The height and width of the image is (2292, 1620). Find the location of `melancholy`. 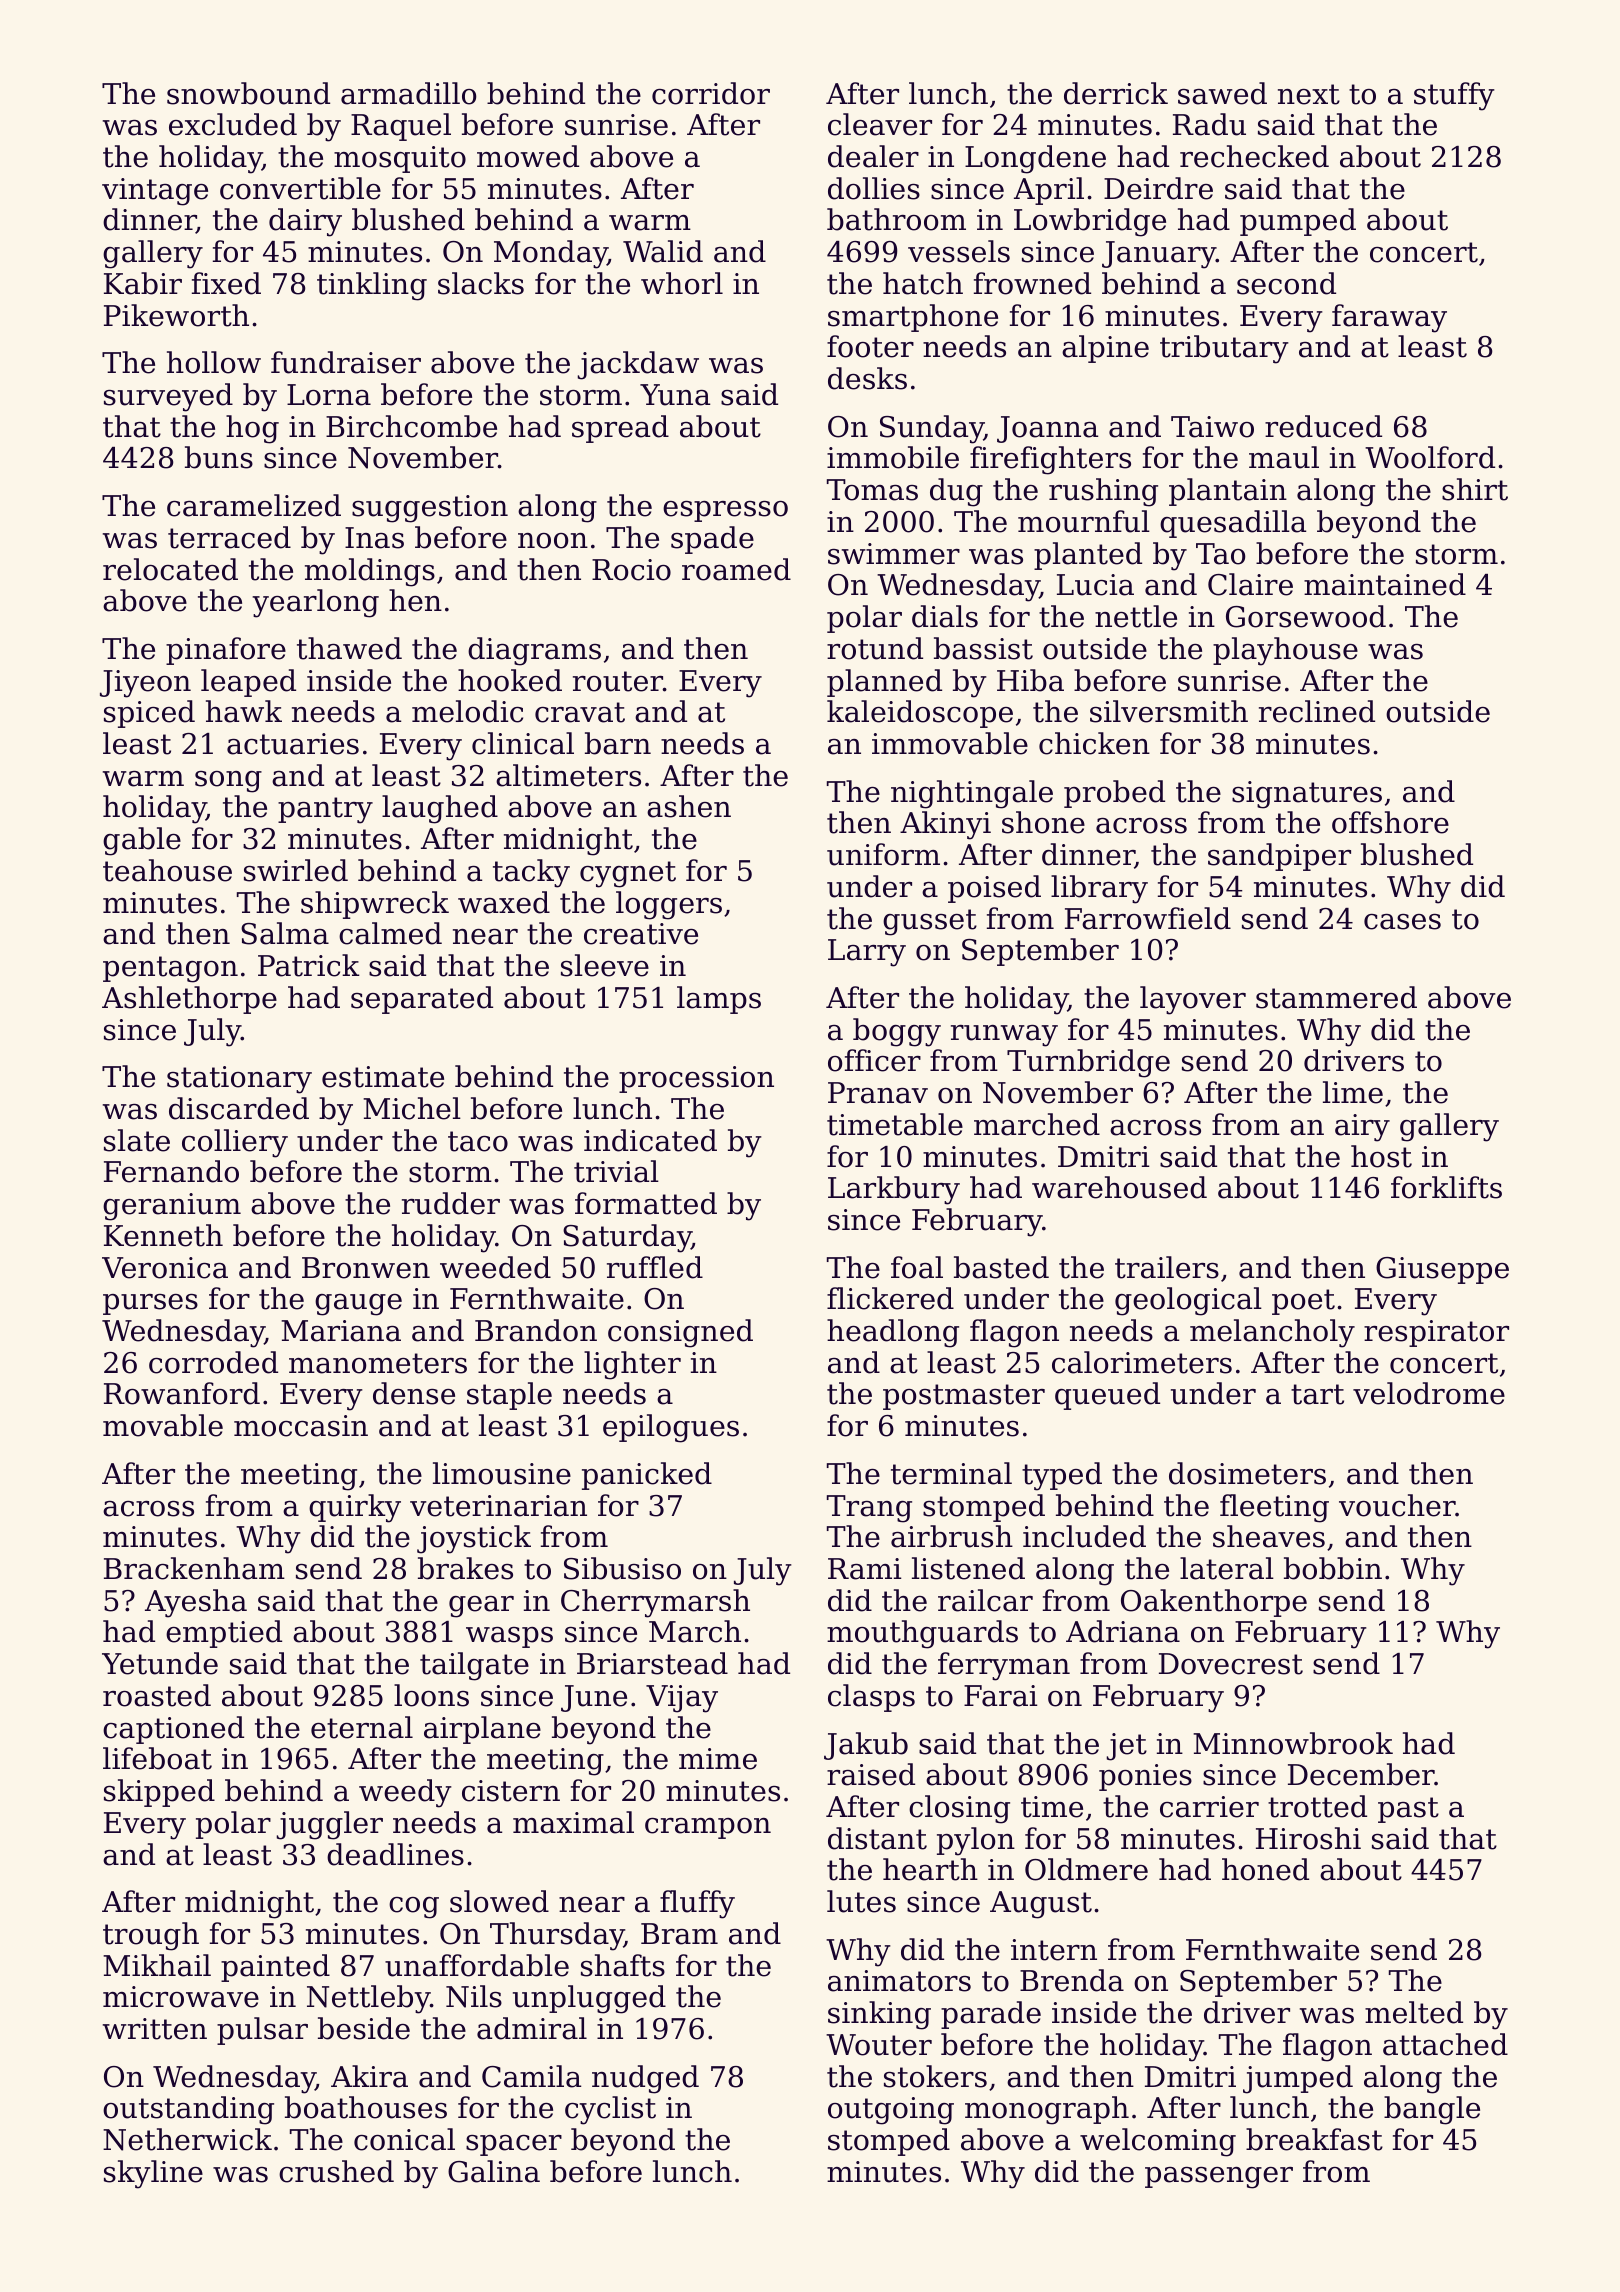

melancholy is located at coordinates (1272, 1333).
